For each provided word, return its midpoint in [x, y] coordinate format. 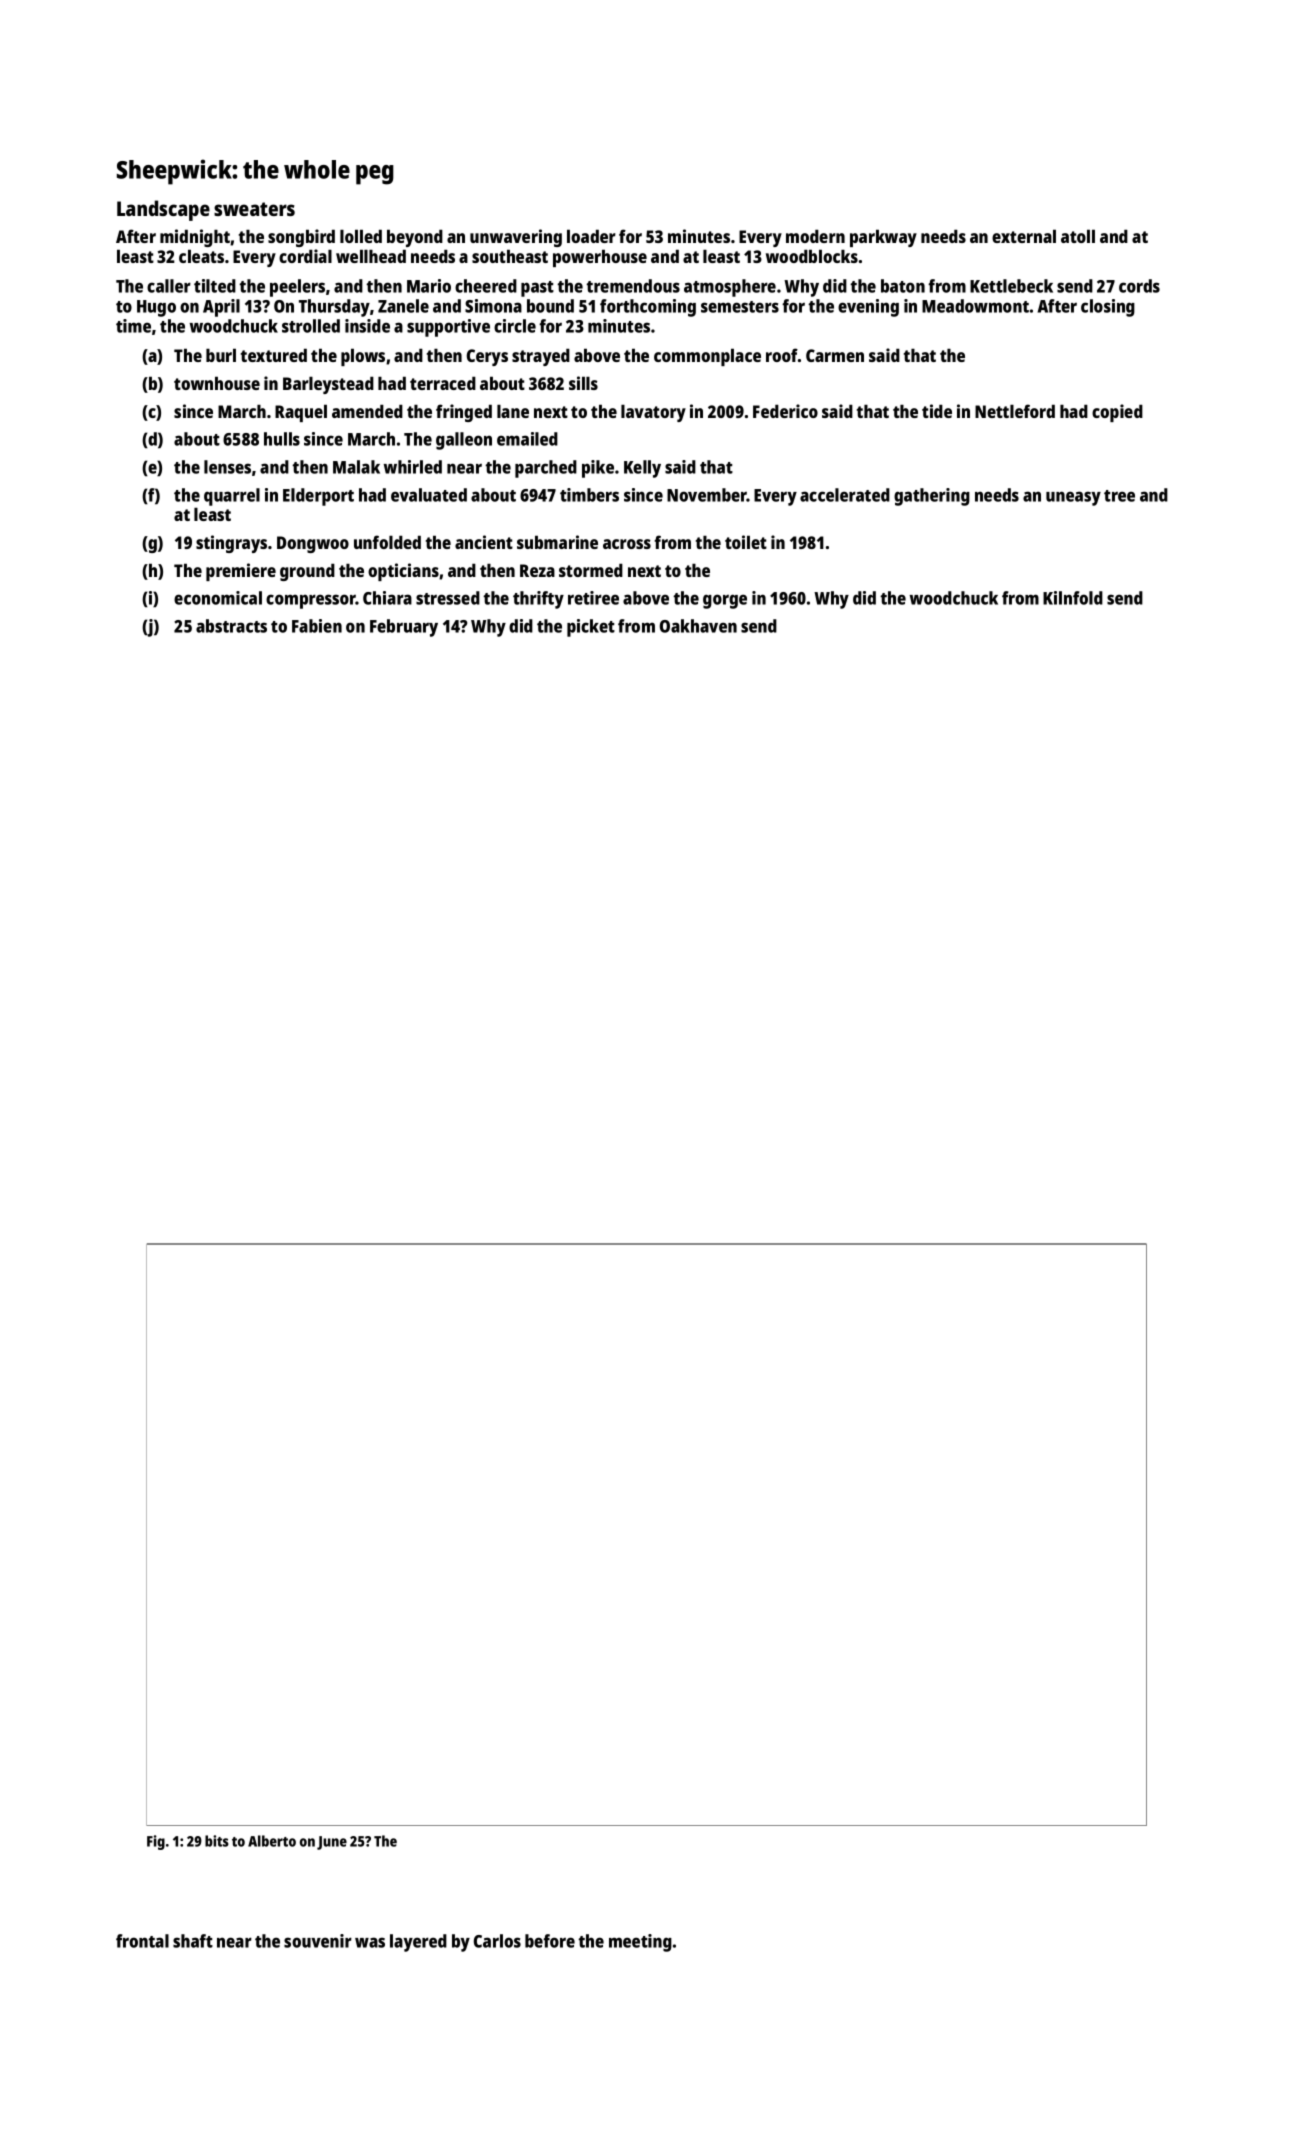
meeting [640, 1943]
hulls [282, 439]
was [370, 1942]
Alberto [272, 1841]
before [550, 1941]
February [404, 628]
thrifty [538, 600]
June [332, 1843]
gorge [725, 601]
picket [591, 628]
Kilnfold [1073, 598]
